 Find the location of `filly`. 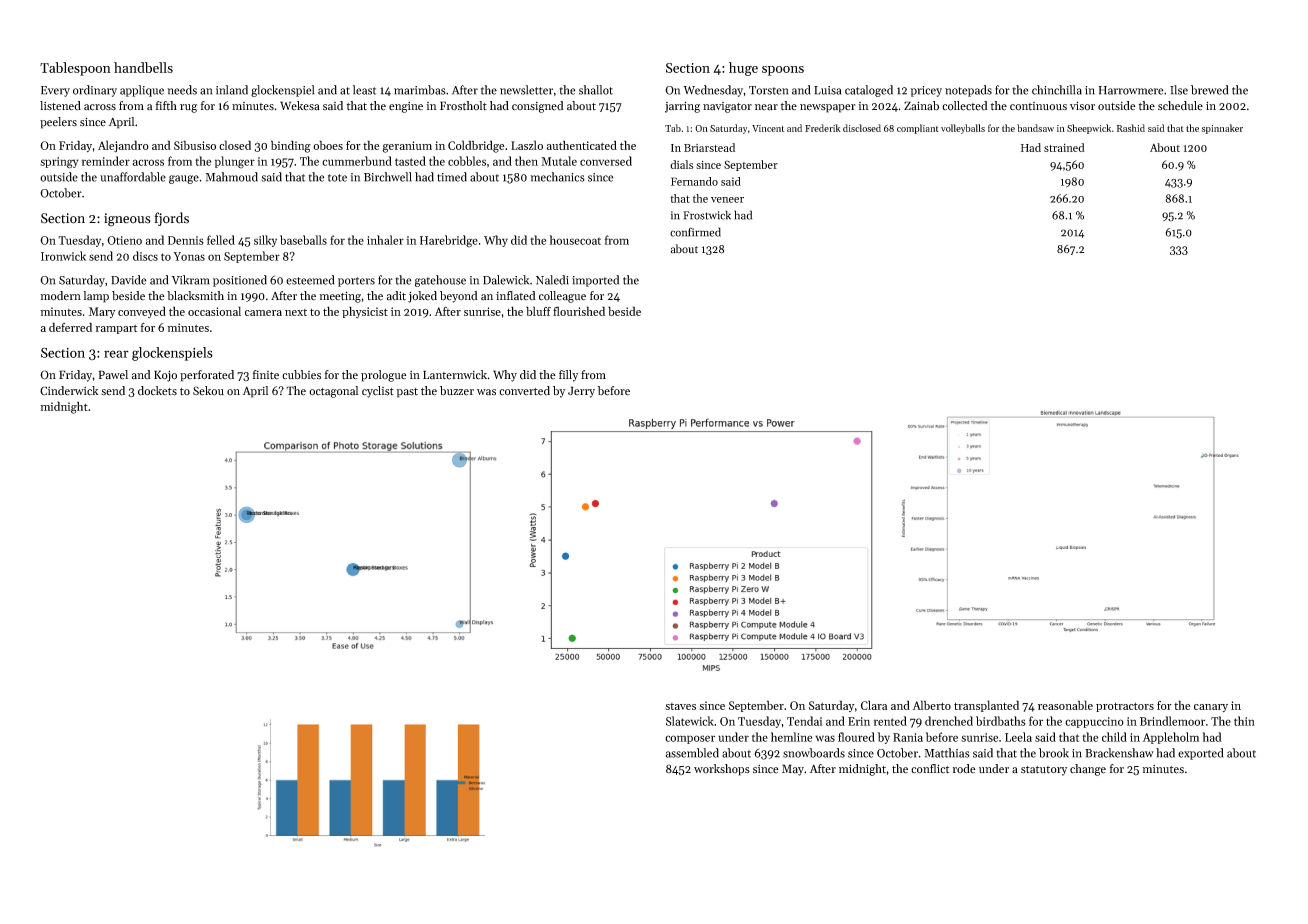

filly is located at coordinates (568, 376).
